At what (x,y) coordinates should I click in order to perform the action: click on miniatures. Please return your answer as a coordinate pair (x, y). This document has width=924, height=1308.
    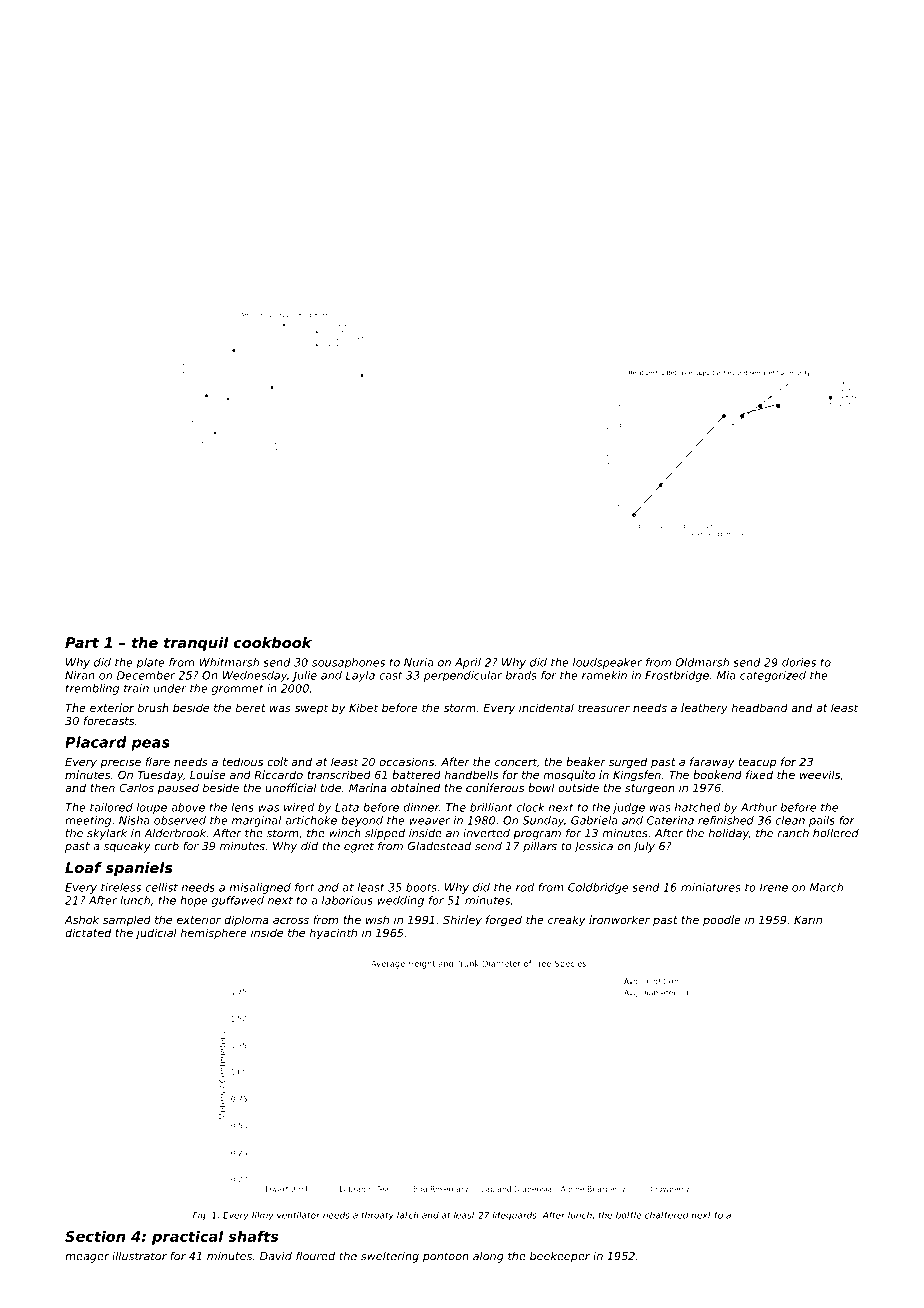
    Looking at the image, I should click on (711, 887).
